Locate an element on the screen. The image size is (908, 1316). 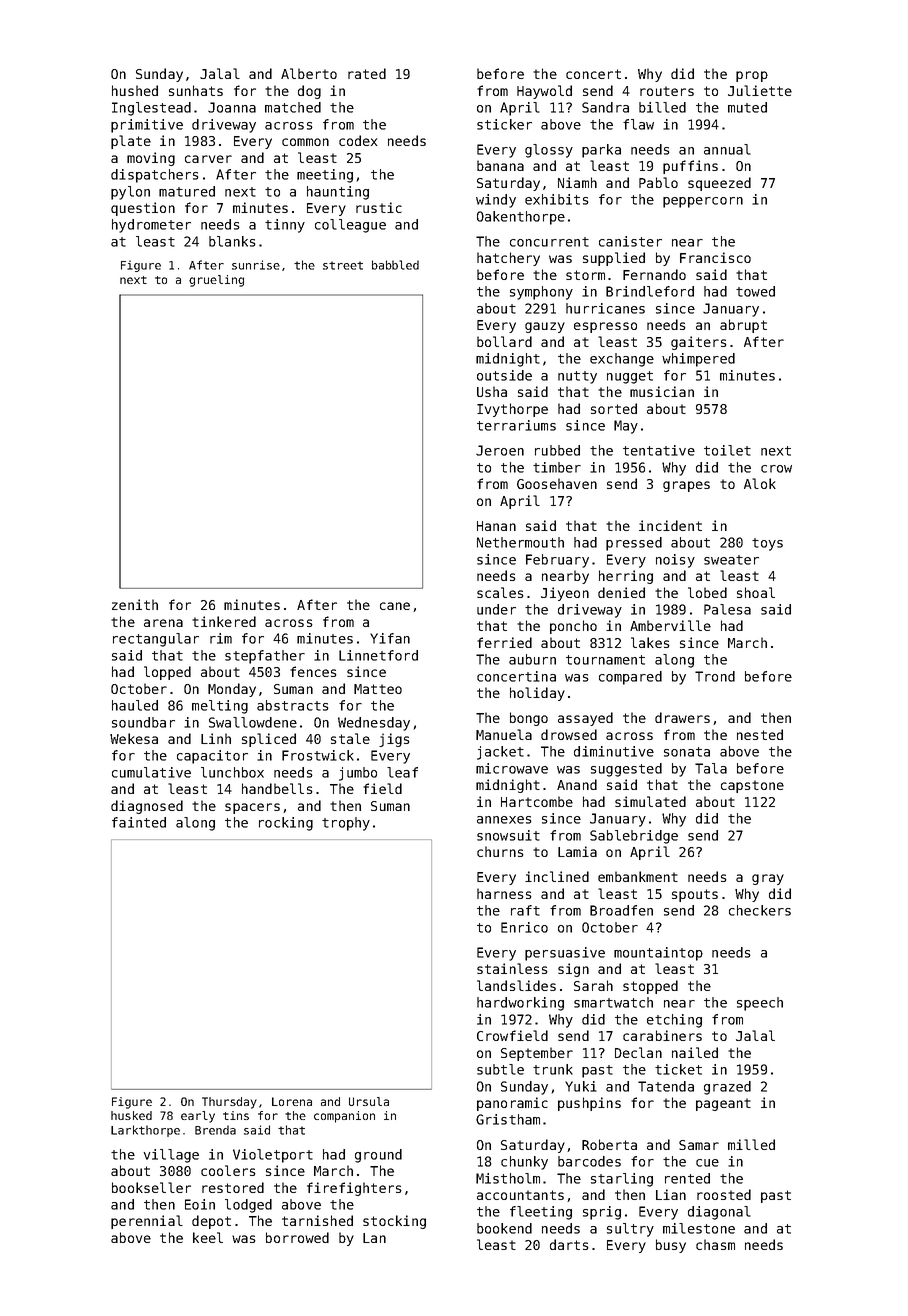
question is located at coordinates (143, 209).
